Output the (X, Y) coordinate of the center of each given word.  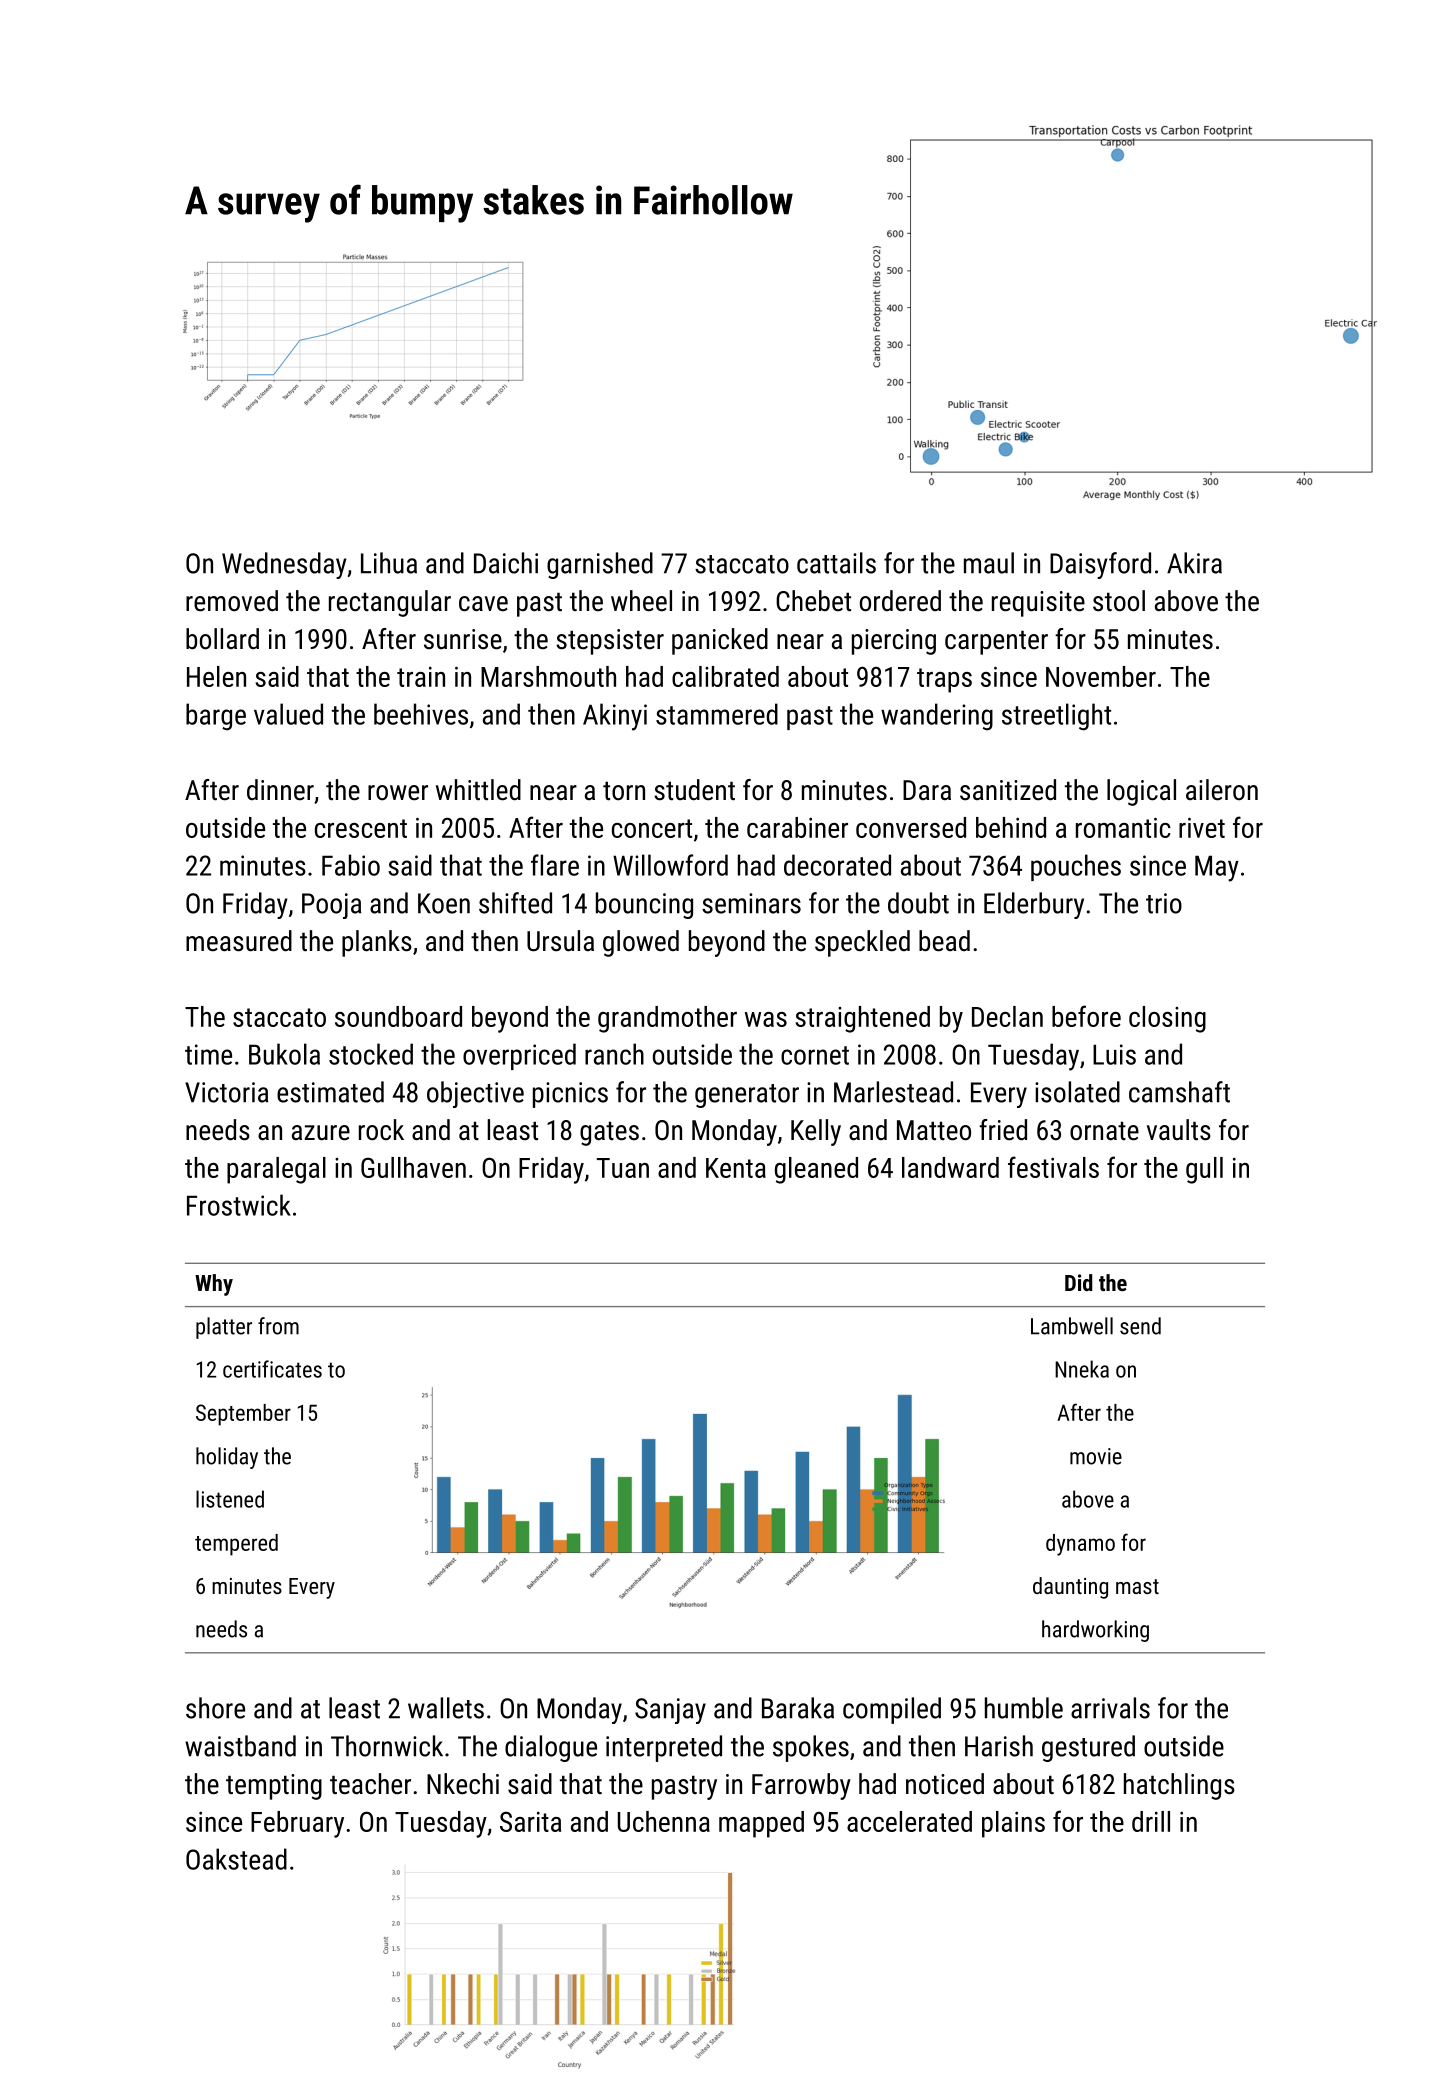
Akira (1194, 563)
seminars (751, 903)
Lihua (389, 563)
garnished (600, 565)
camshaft (1179, 1092)
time (208, 1054)
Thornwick (387, 1746)
